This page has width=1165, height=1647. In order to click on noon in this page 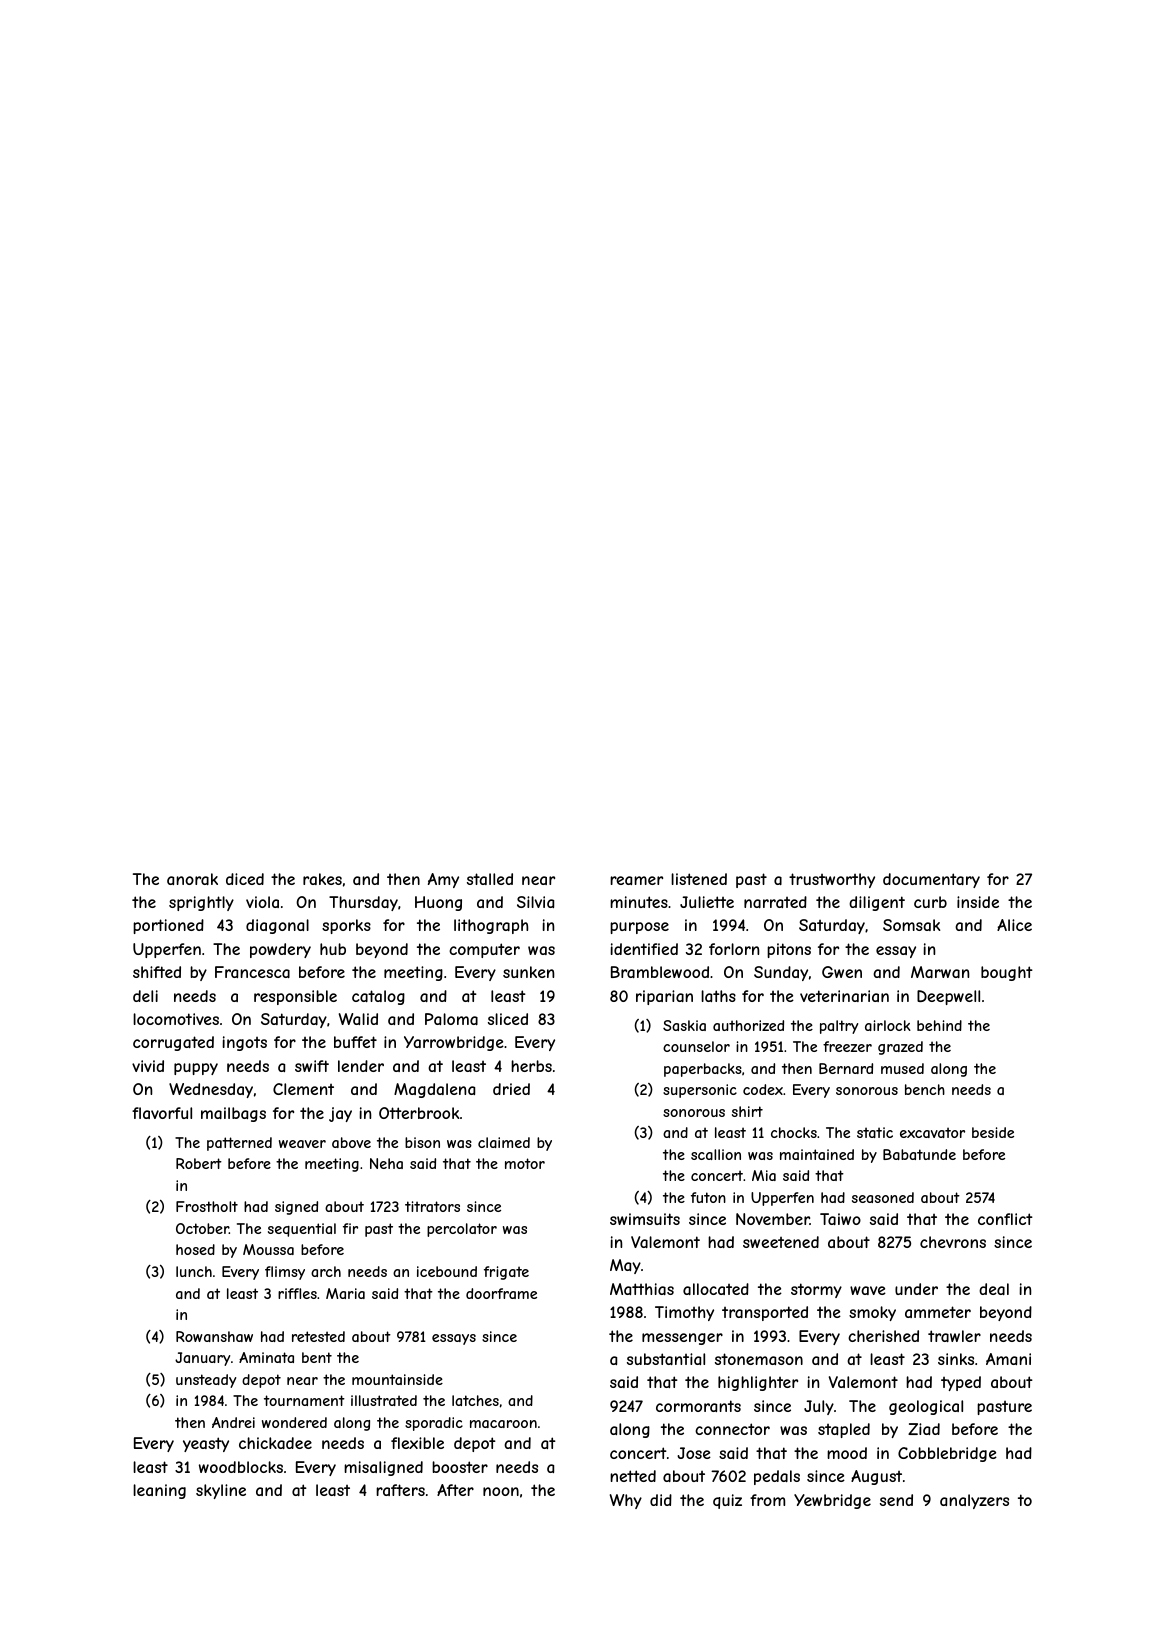, I will do `click(501, 1491)`.
